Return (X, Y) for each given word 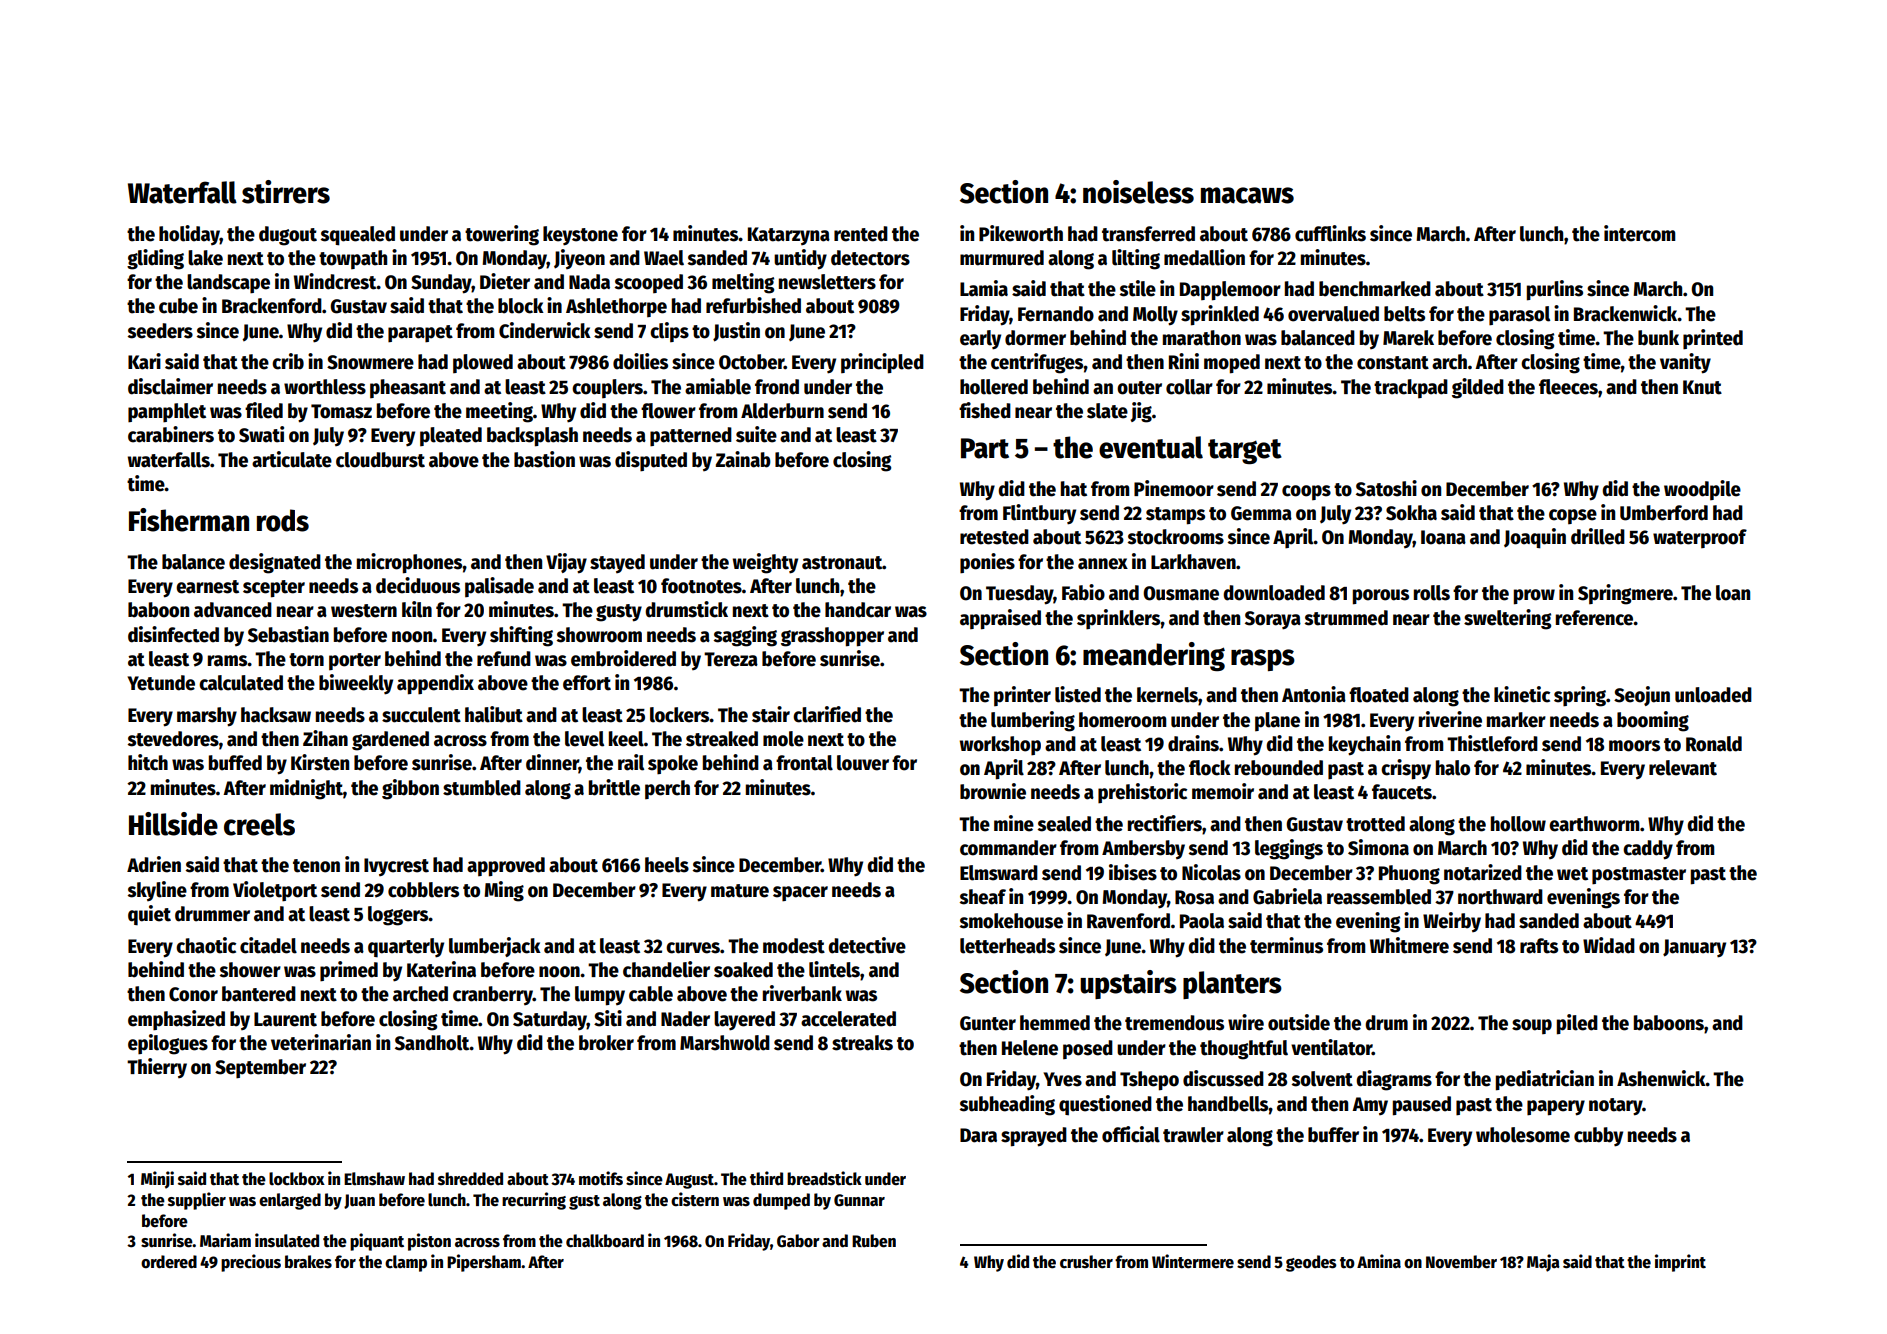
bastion (544, 459)
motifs (601, 1178)
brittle (614, 787)
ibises (1133, 872)
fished (985, 410)
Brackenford (272, 306)
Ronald (1714, 744)
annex (1103, 564)
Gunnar (859, 1200)
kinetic (1522, 694)
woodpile (1702, 490)
